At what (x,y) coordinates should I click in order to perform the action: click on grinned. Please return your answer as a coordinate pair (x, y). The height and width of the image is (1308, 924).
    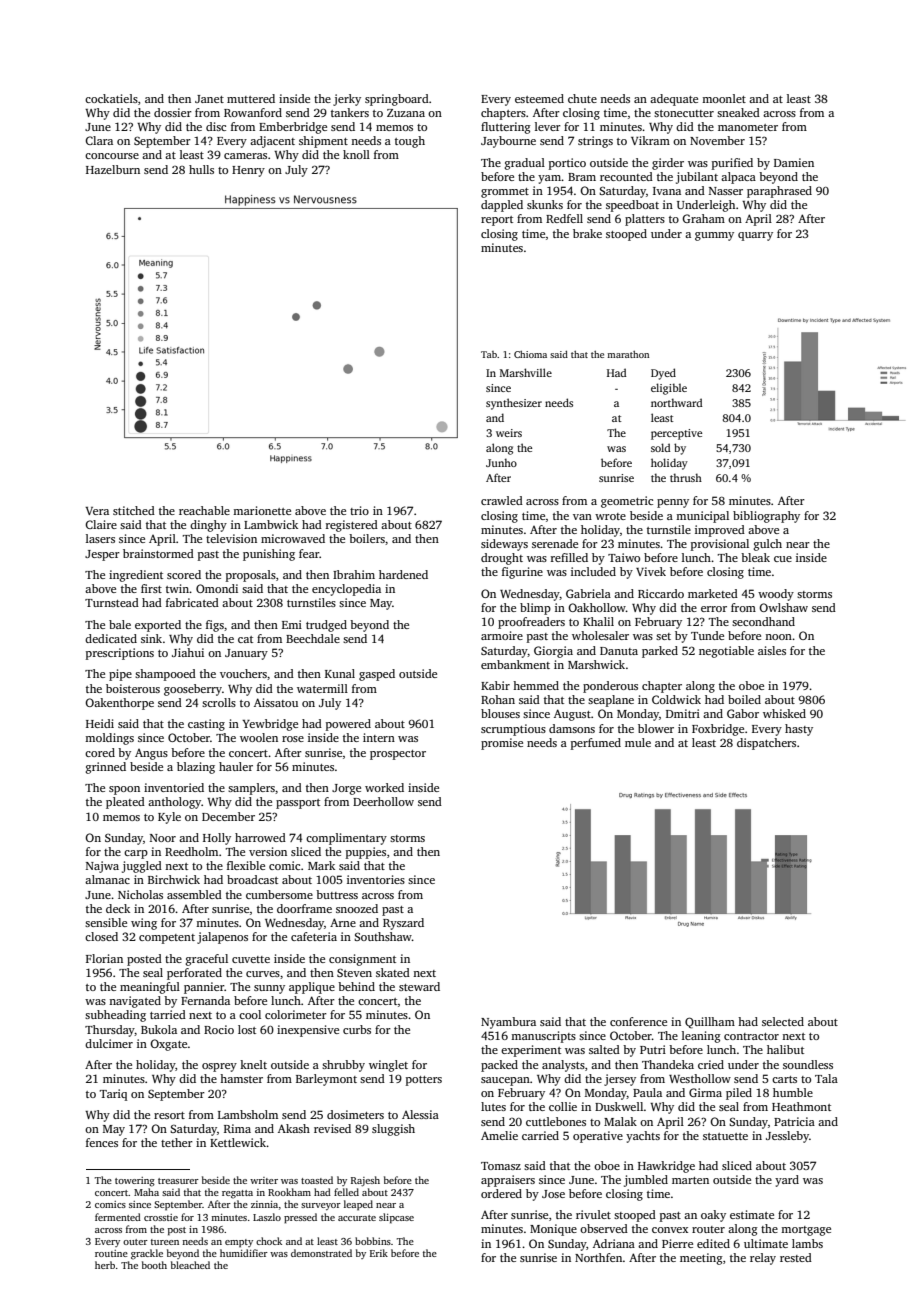
    Looking at the image, I should click on (106, 768).
